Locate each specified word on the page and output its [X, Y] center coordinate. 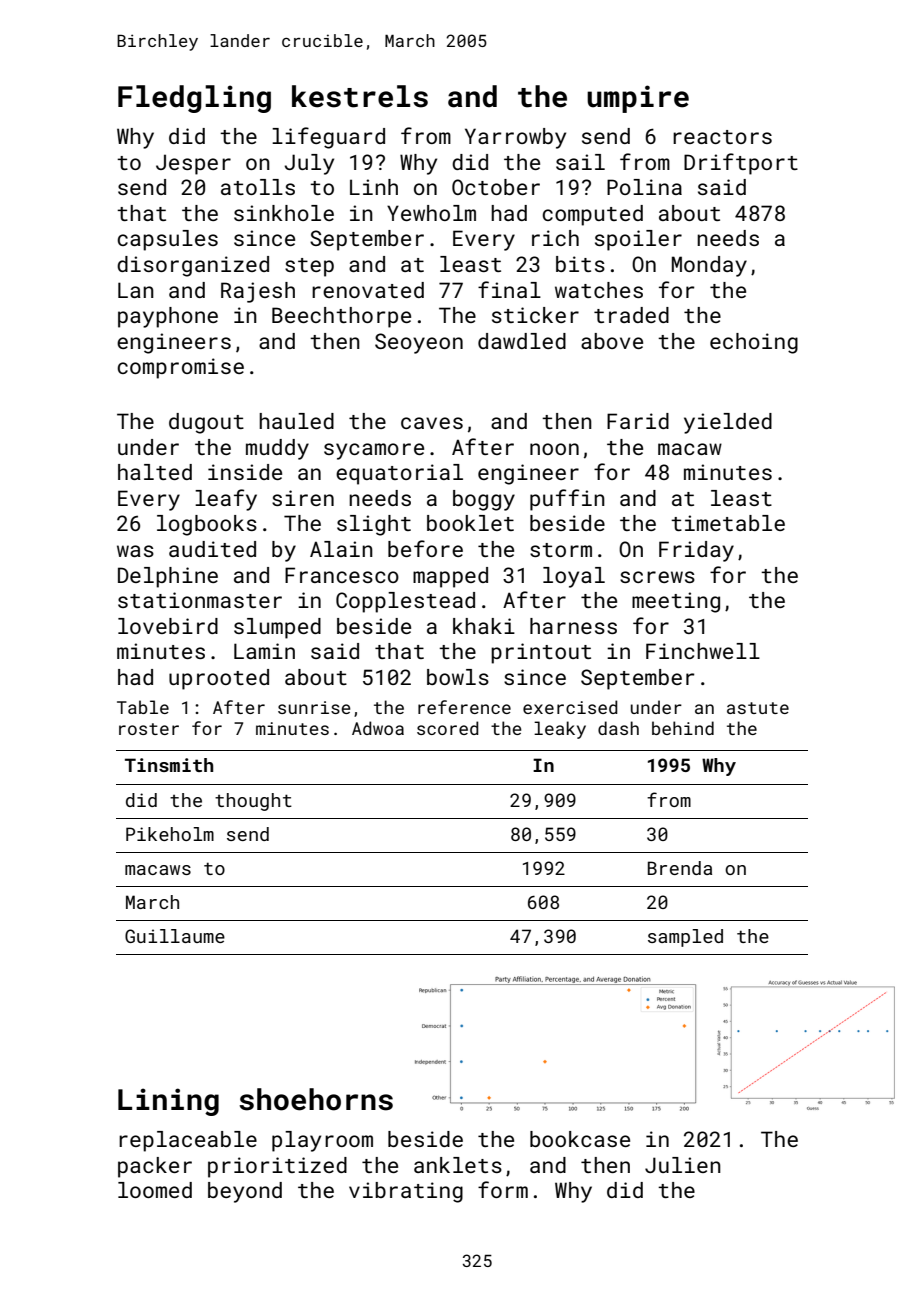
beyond [245, 1192]
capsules [167, 240]
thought [253, 802]
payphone [168, 317]
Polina [644, 187]
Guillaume [175, 936]
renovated [368, 290]
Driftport [741, 164]
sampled [685, 938]
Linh [374, 187]
